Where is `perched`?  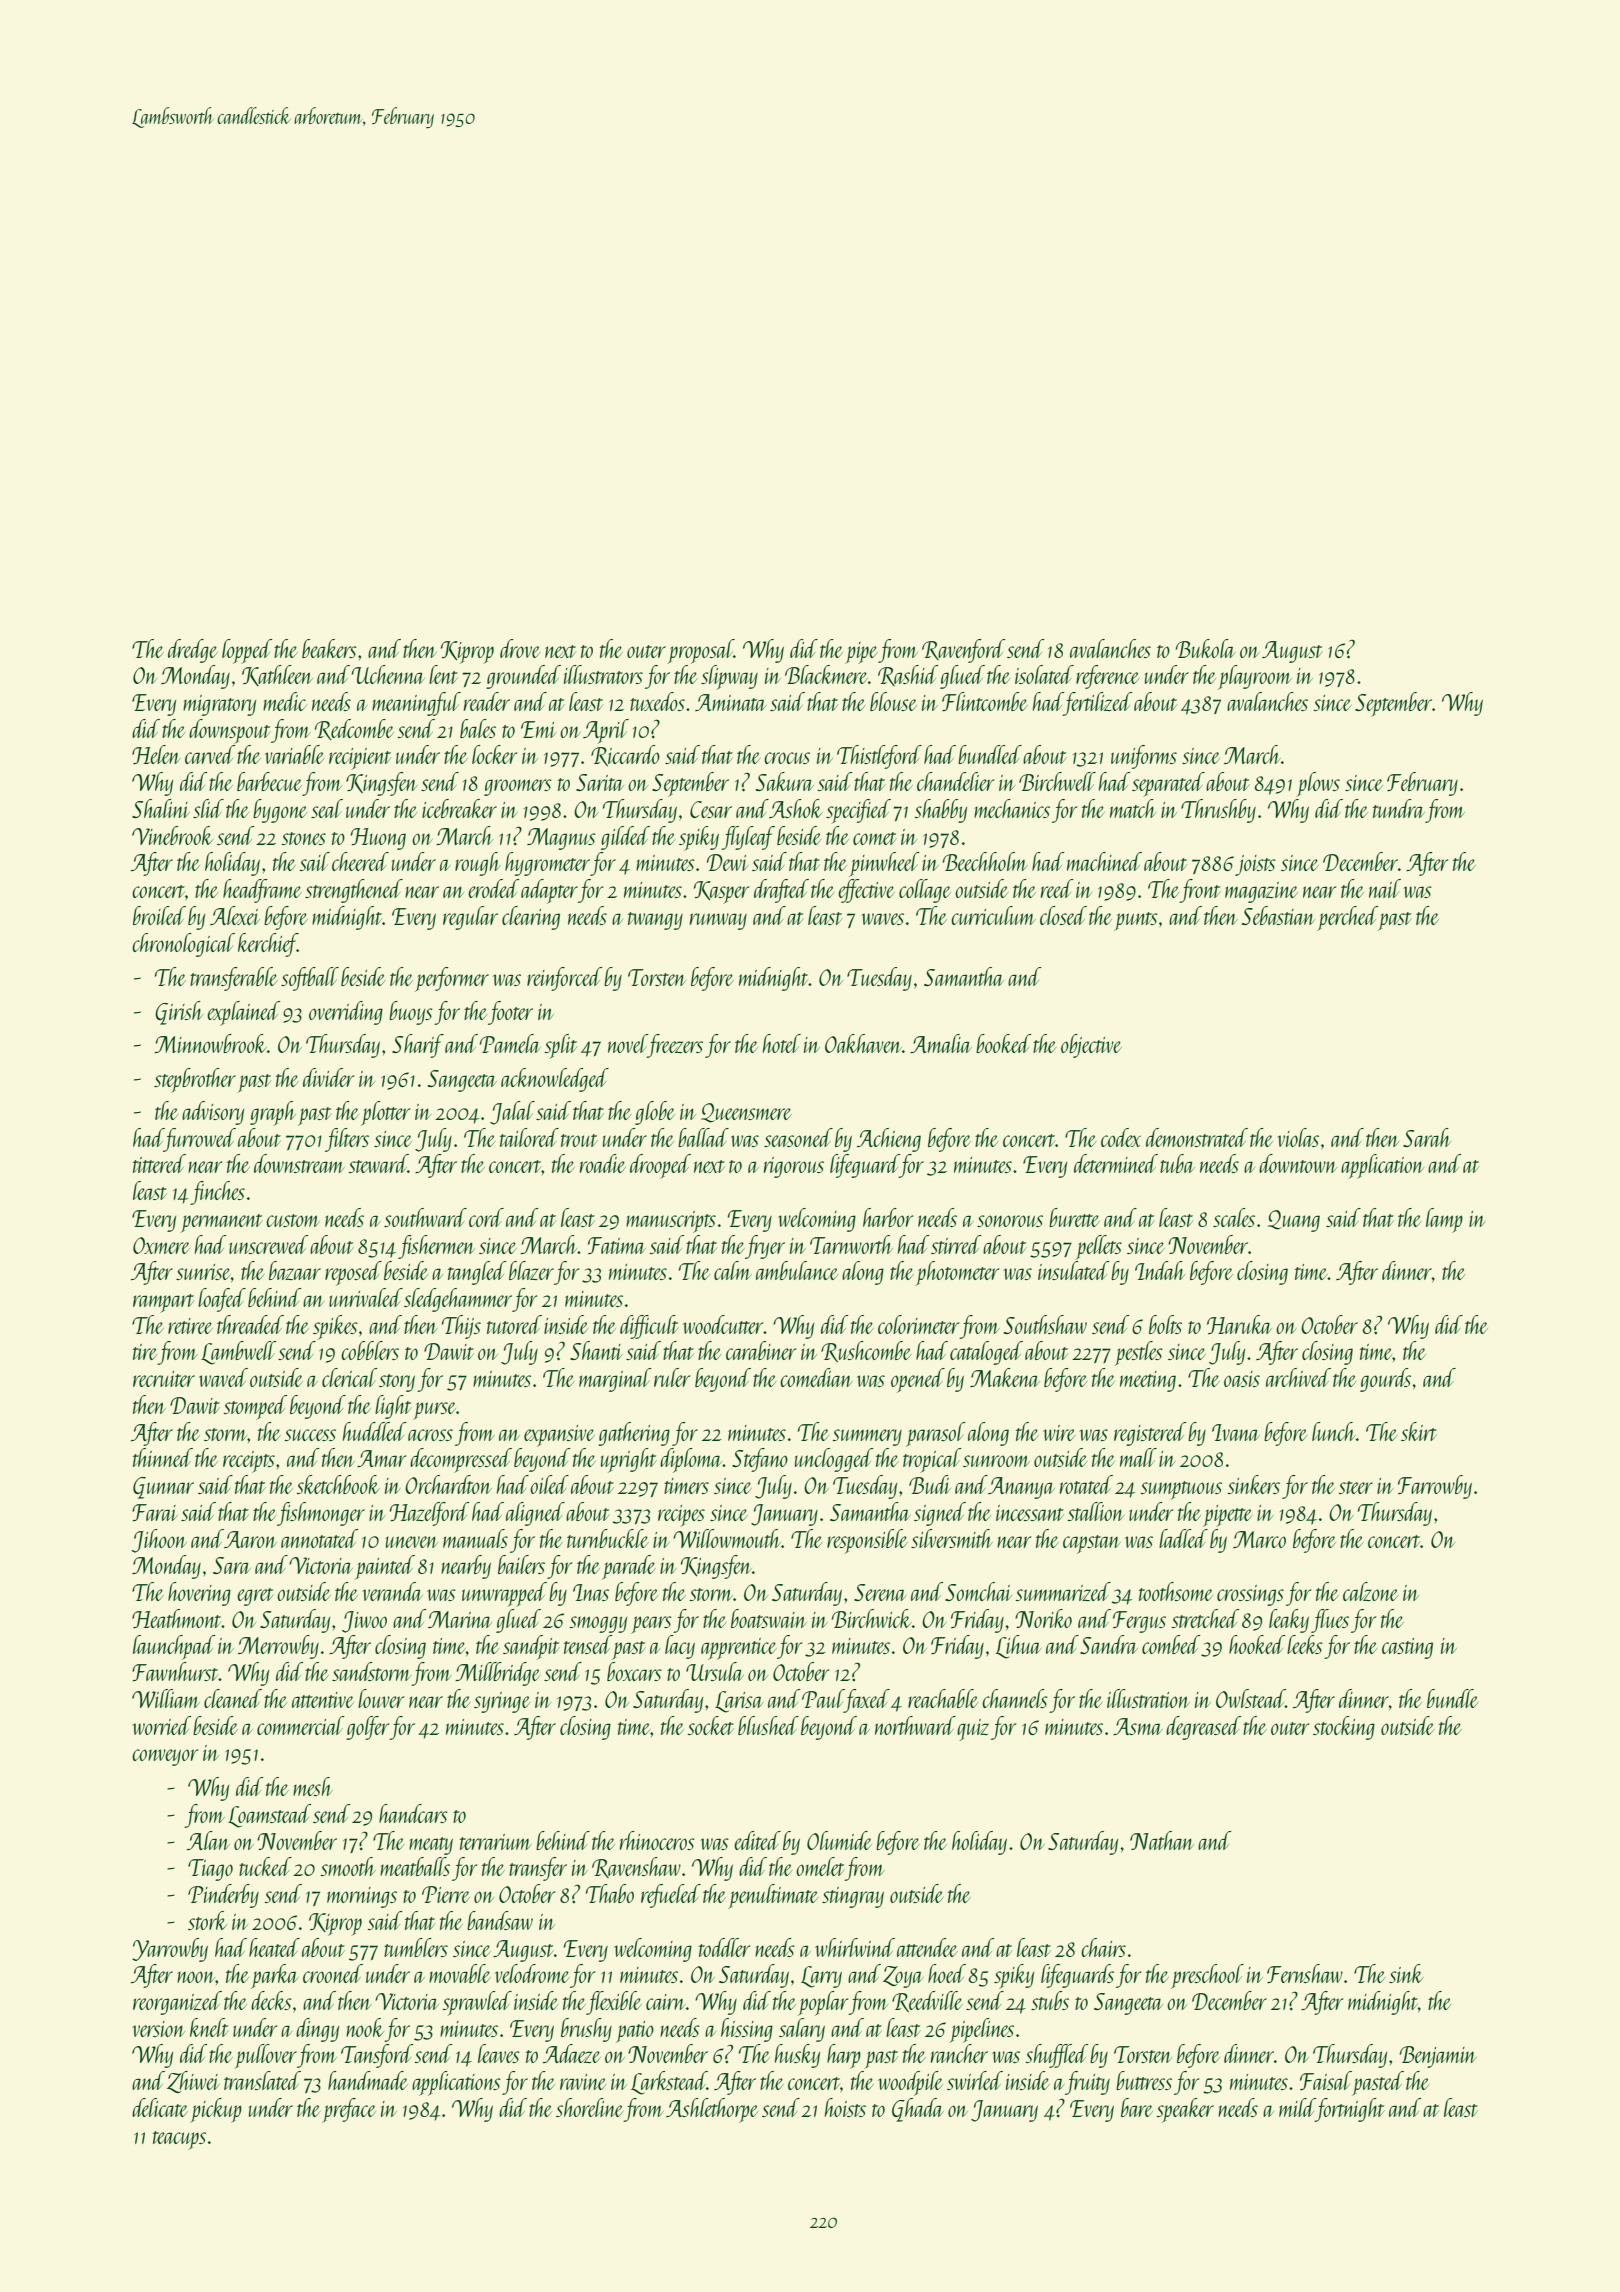 perched is located at coordinates (1347, 918).
